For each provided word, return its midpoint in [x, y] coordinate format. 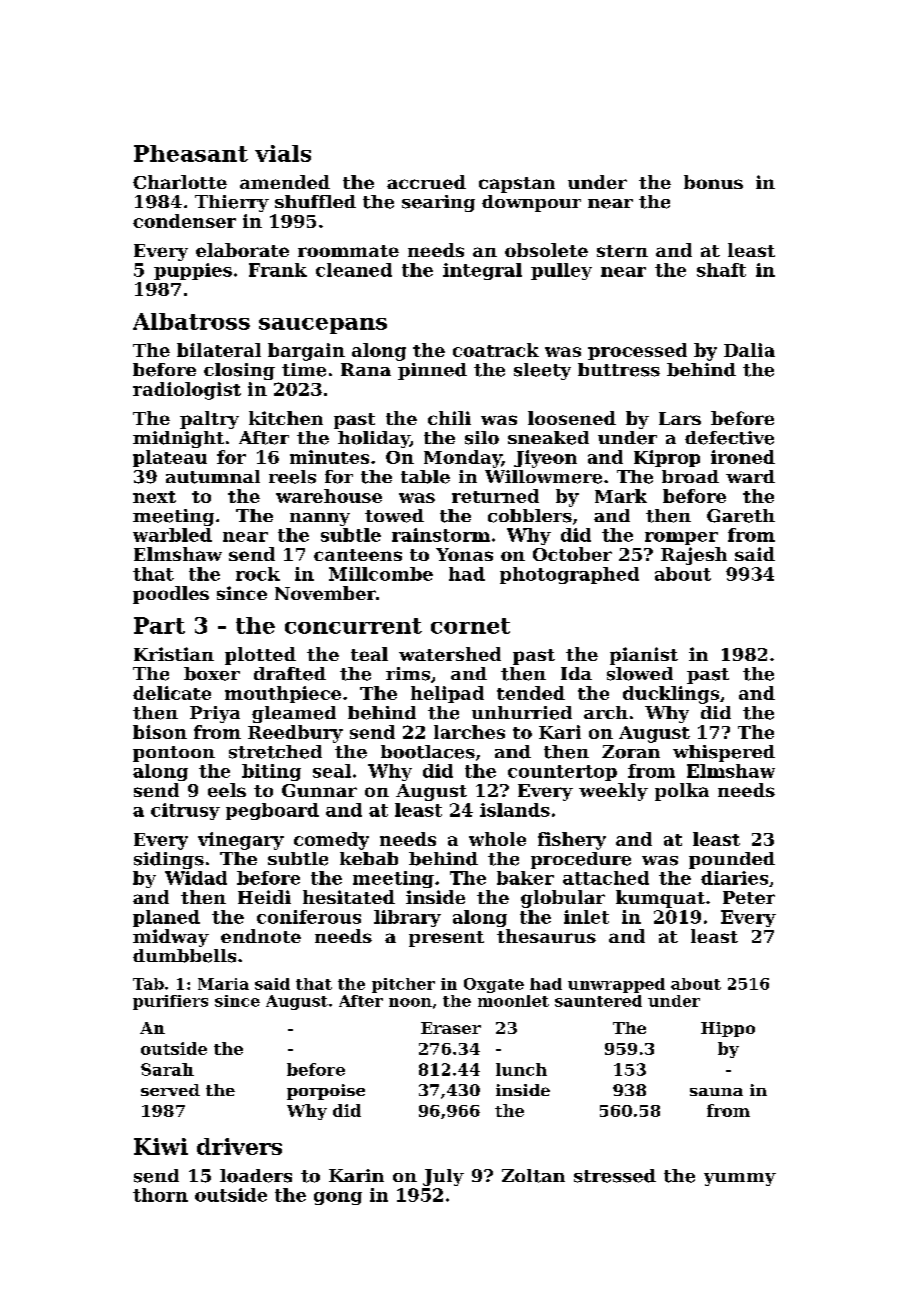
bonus [713, 182]
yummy [740, 1179]
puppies [193, 271]
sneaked [548, 438]
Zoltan [533, 1176]
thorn [160, 1195]
